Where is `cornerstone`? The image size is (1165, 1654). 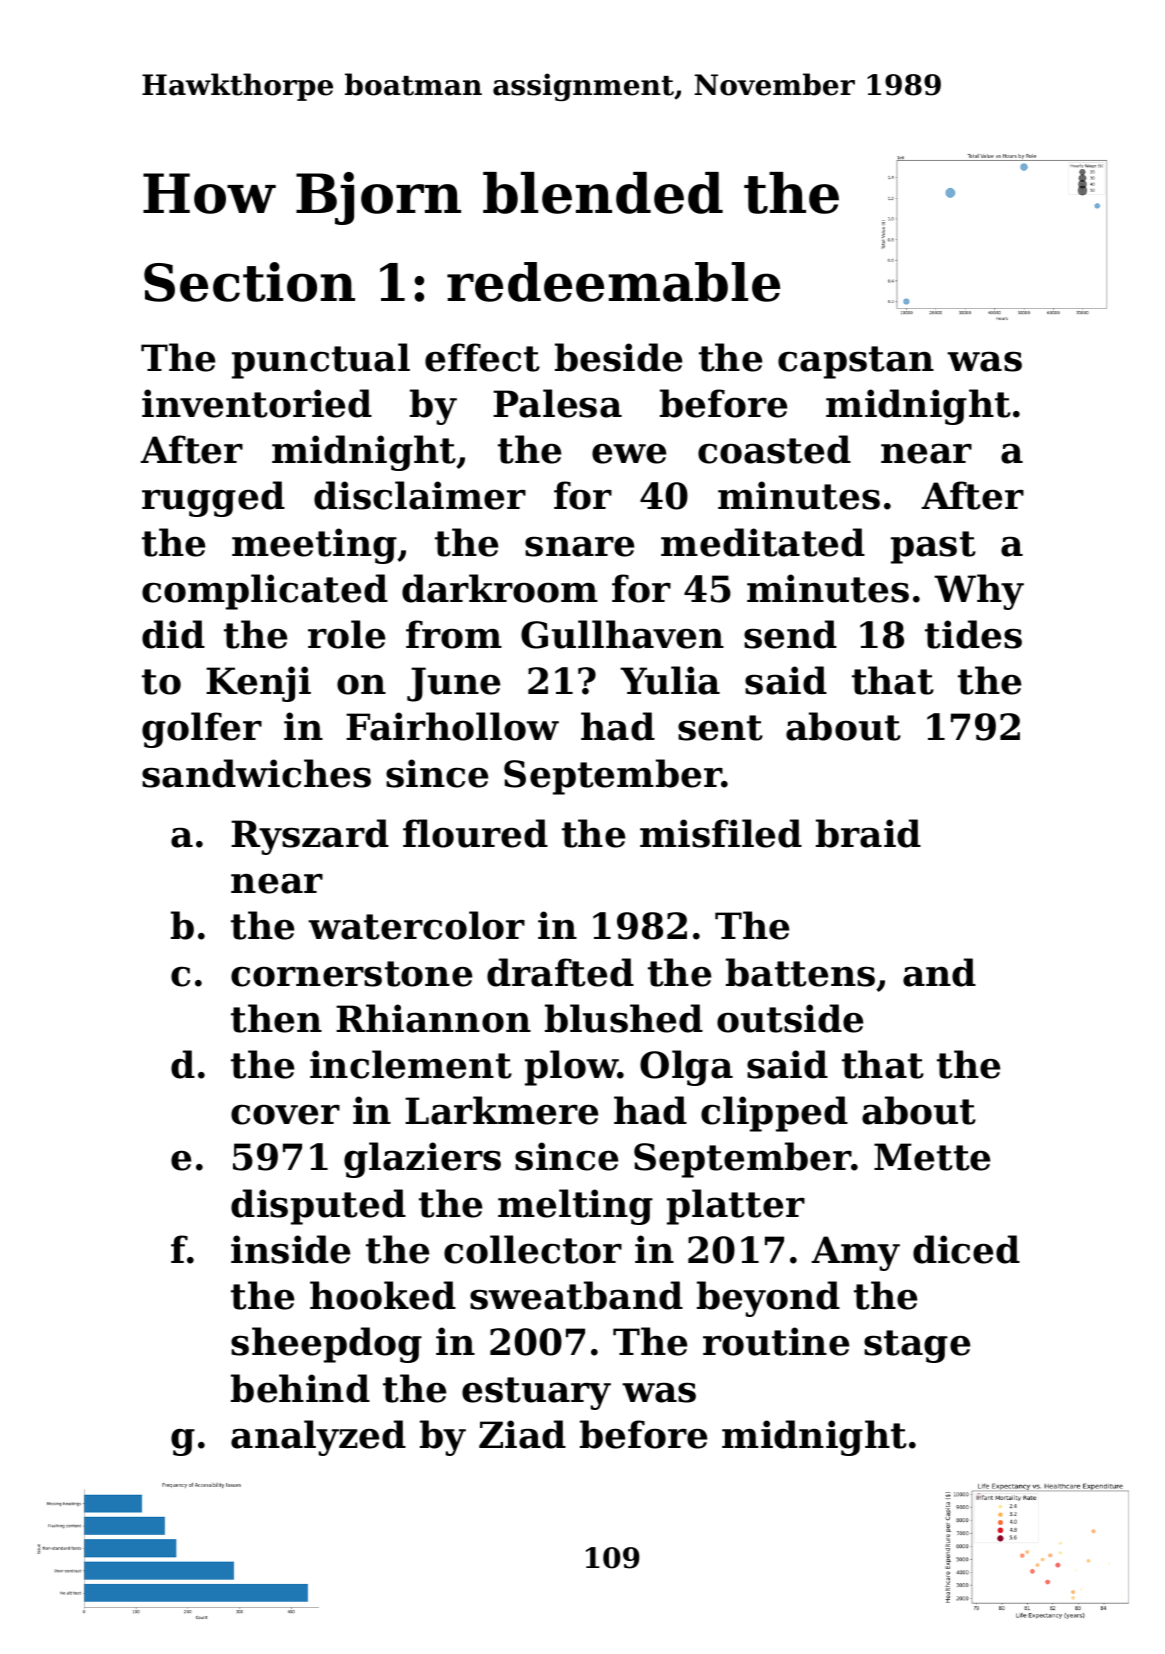 cornerstone is located at coordinates (351, 974).
